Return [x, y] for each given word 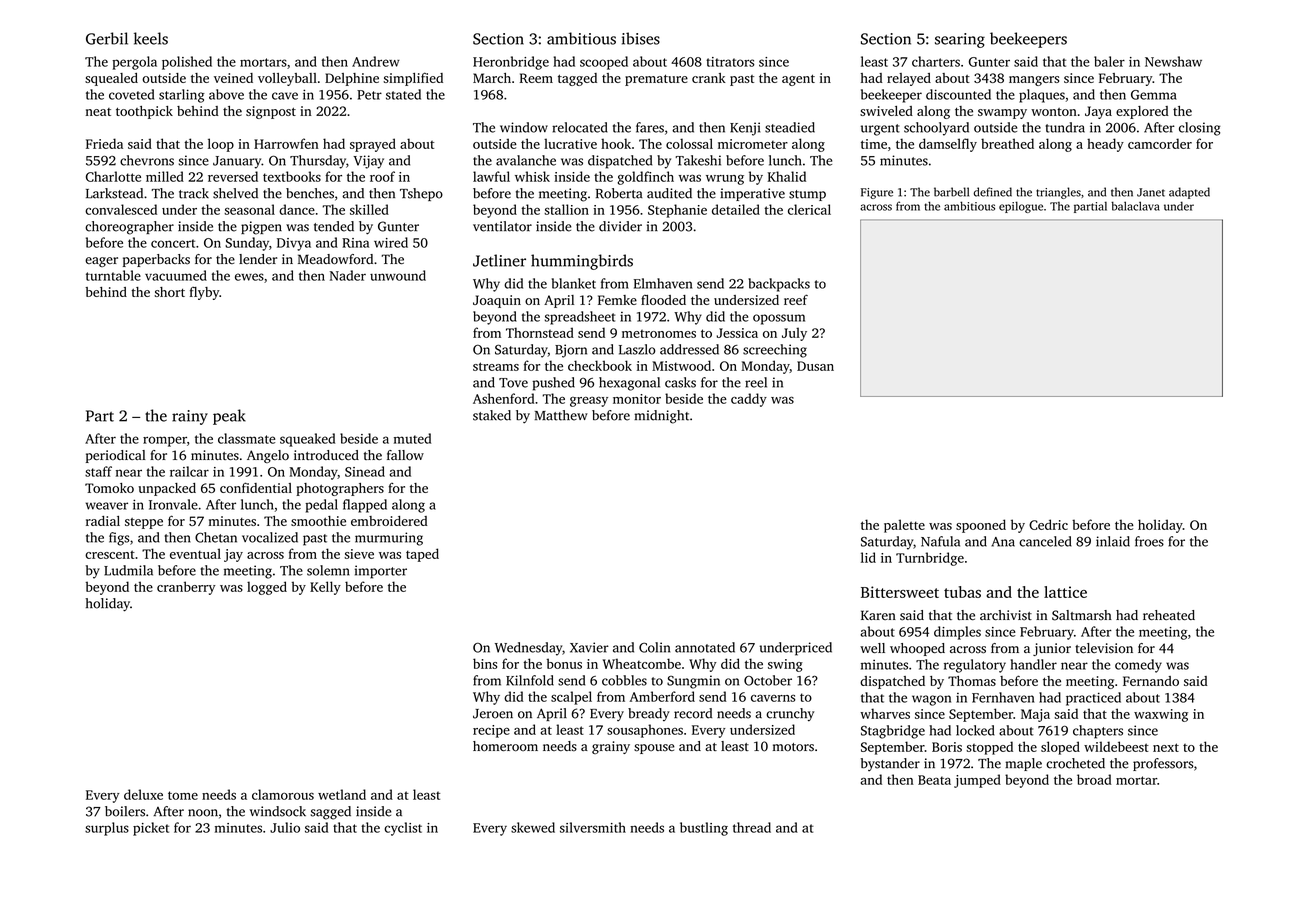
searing [960, 40]
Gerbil [107, 38]
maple [1023, 764]
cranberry [186, 588]
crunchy [790, 714]
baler [1109, 61]
